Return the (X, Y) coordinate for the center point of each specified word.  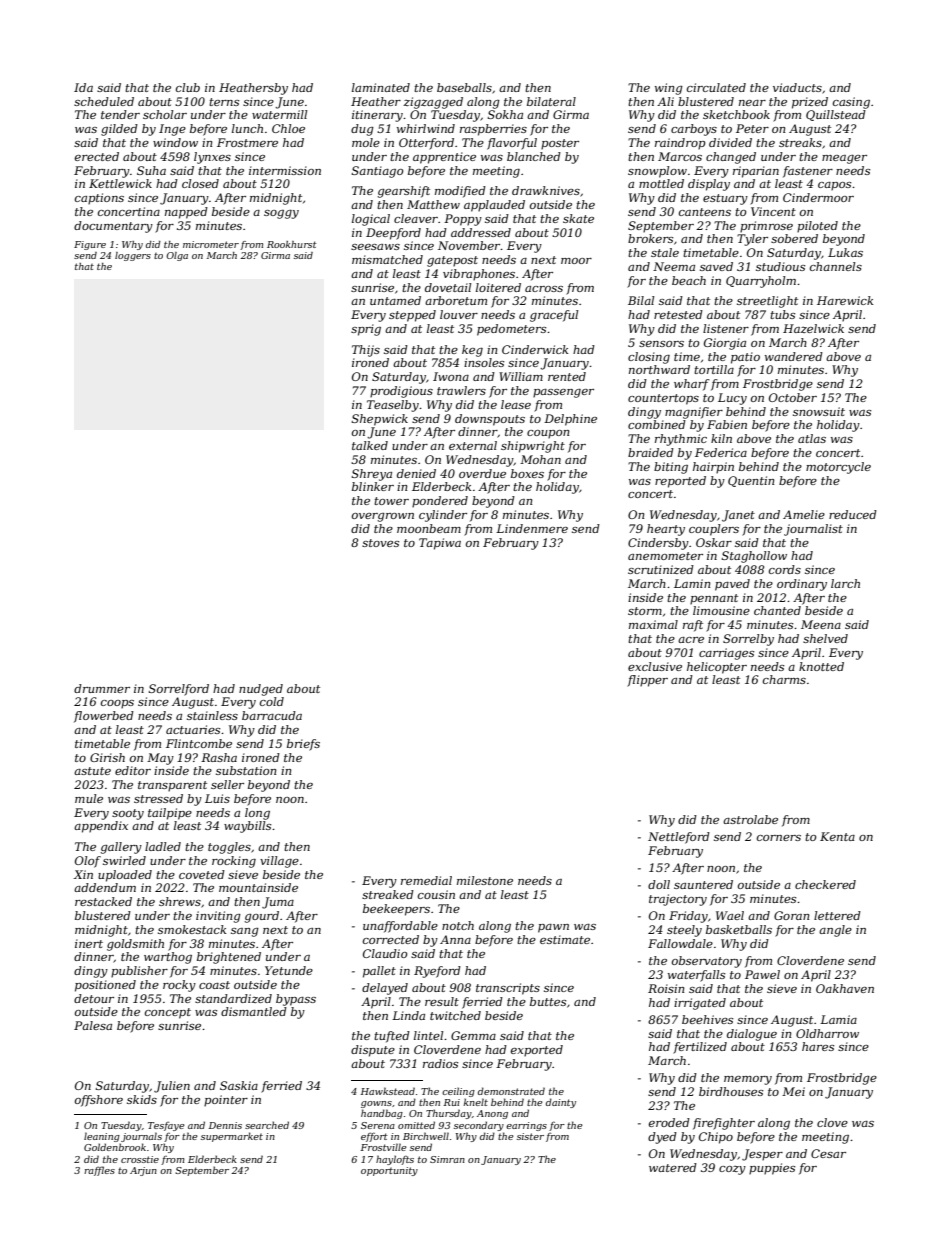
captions (99, 199)
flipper (647, 681)
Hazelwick (813, 328)
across (544, 289)
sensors (661, 344)
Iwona (451, 376)
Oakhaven (845, 988)
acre (691, 640)
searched (267, 1125)
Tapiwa (440, 544)
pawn (553, 928)
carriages (726, 654)
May (160, 759)
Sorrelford (179, 690)
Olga (177, 256)
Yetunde (289, 970)
